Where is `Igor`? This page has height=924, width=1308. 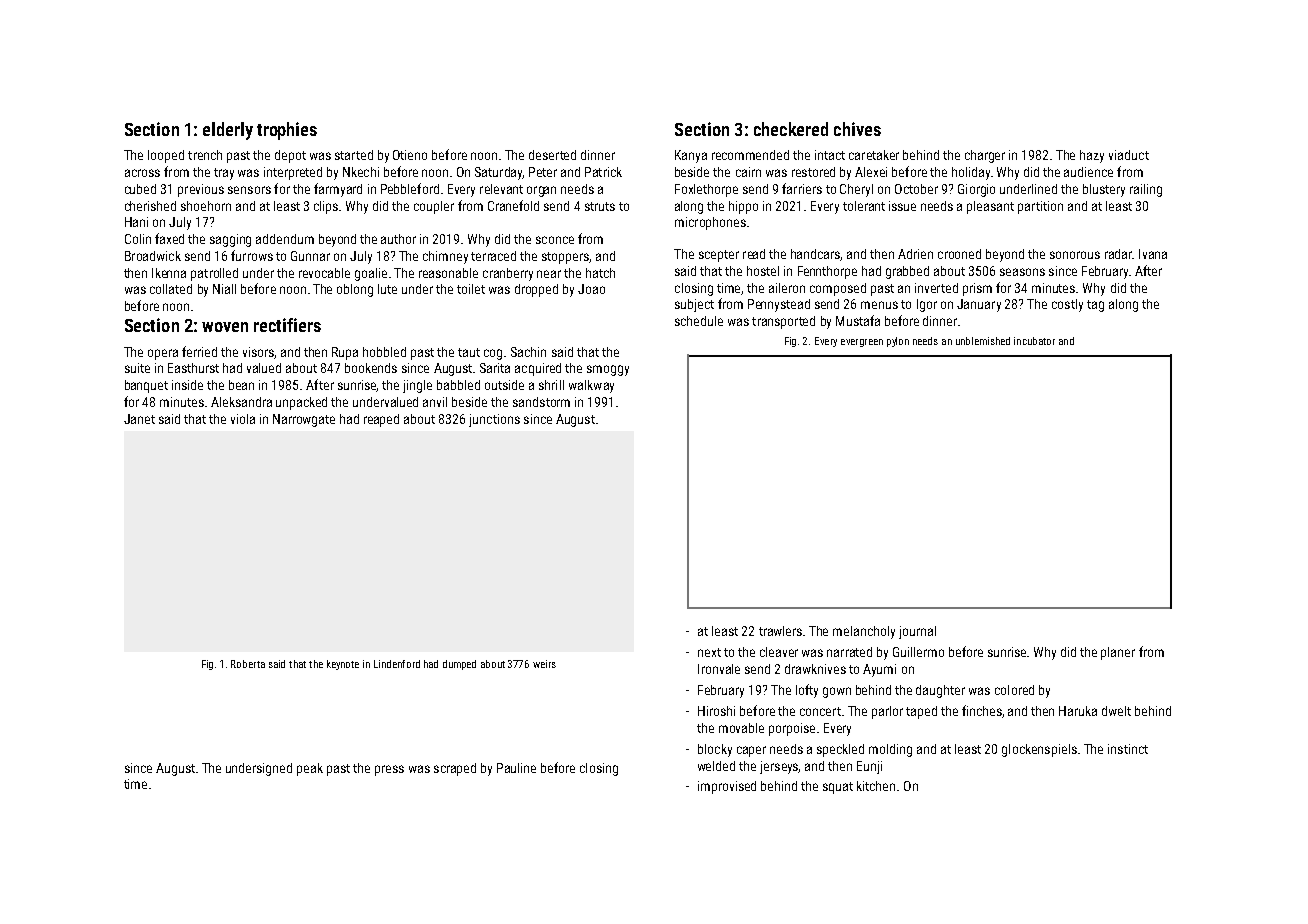
Igor is located at coordinates (927, 305).
